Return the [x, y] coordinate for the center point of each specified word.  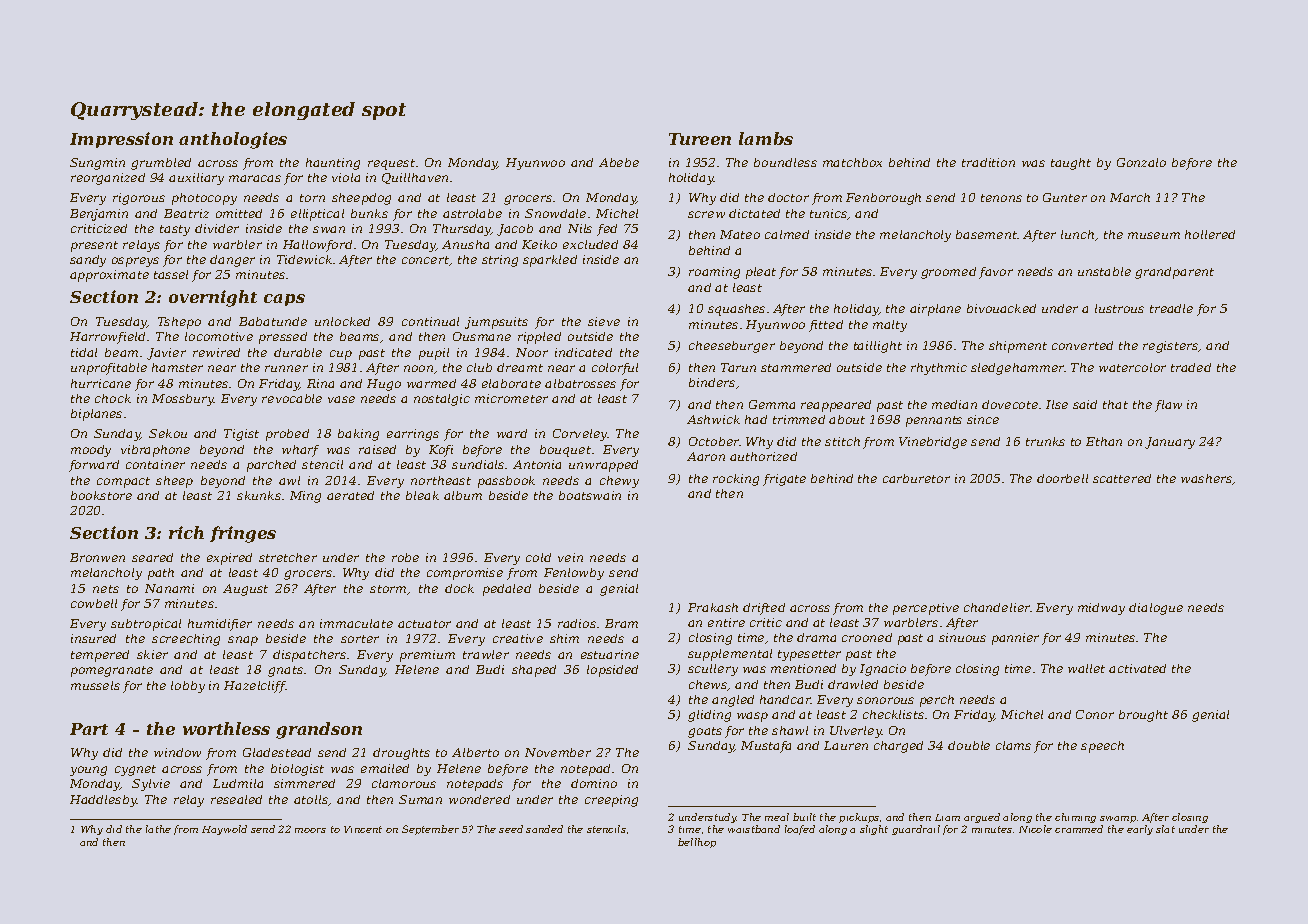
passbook [506, 482]
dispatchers [309, 656]
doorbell [1062, 478]
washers [1207, 479]
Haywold [224, 830]
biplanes [96, 415]
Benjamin [99, 215]
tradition [988, 162]
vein [570, 557]
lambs [766, 138]
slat [1165, 829]
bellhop [697, 843]
